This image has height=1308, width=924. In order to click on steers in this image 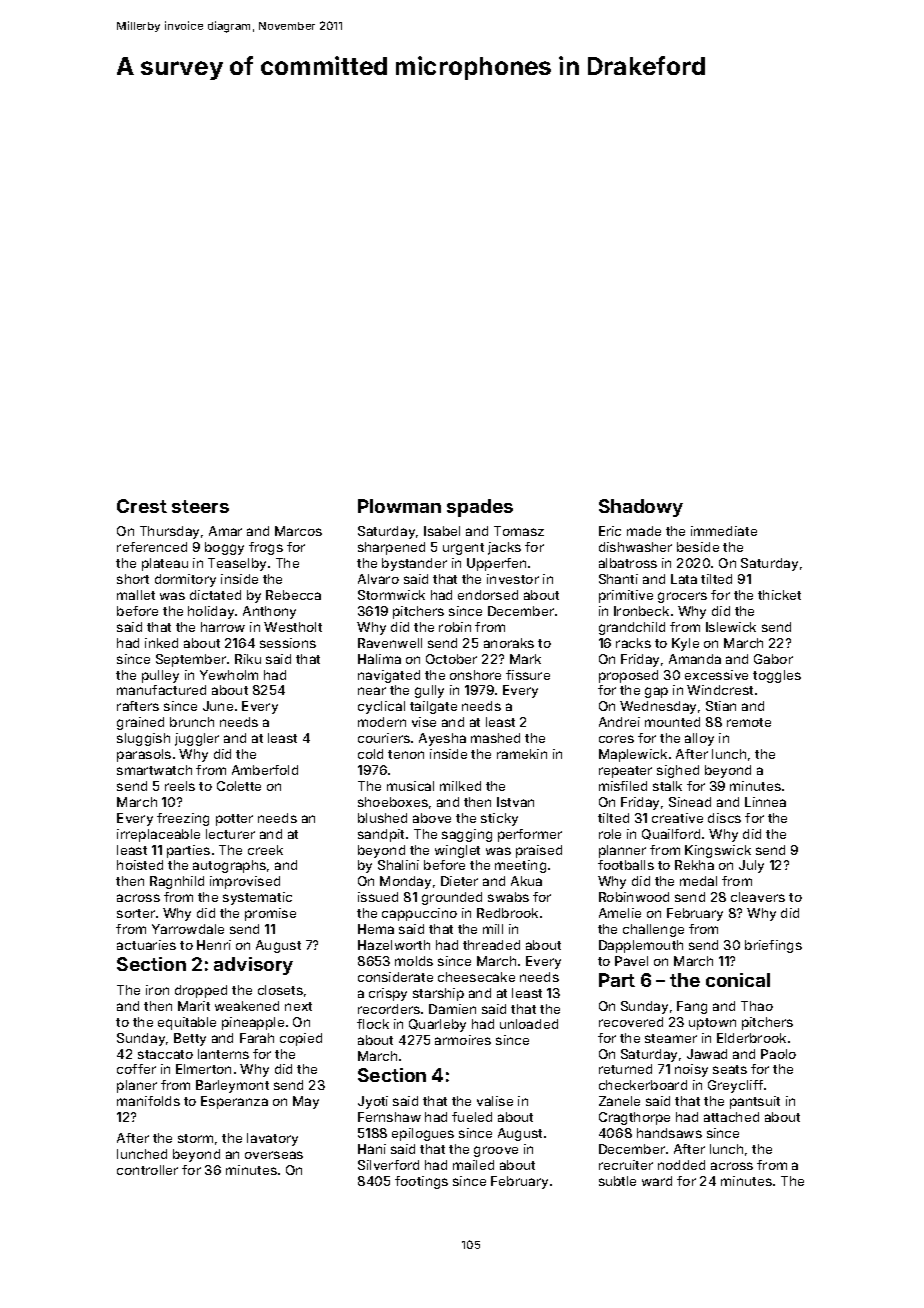, I will do `click(200, 506)`.
